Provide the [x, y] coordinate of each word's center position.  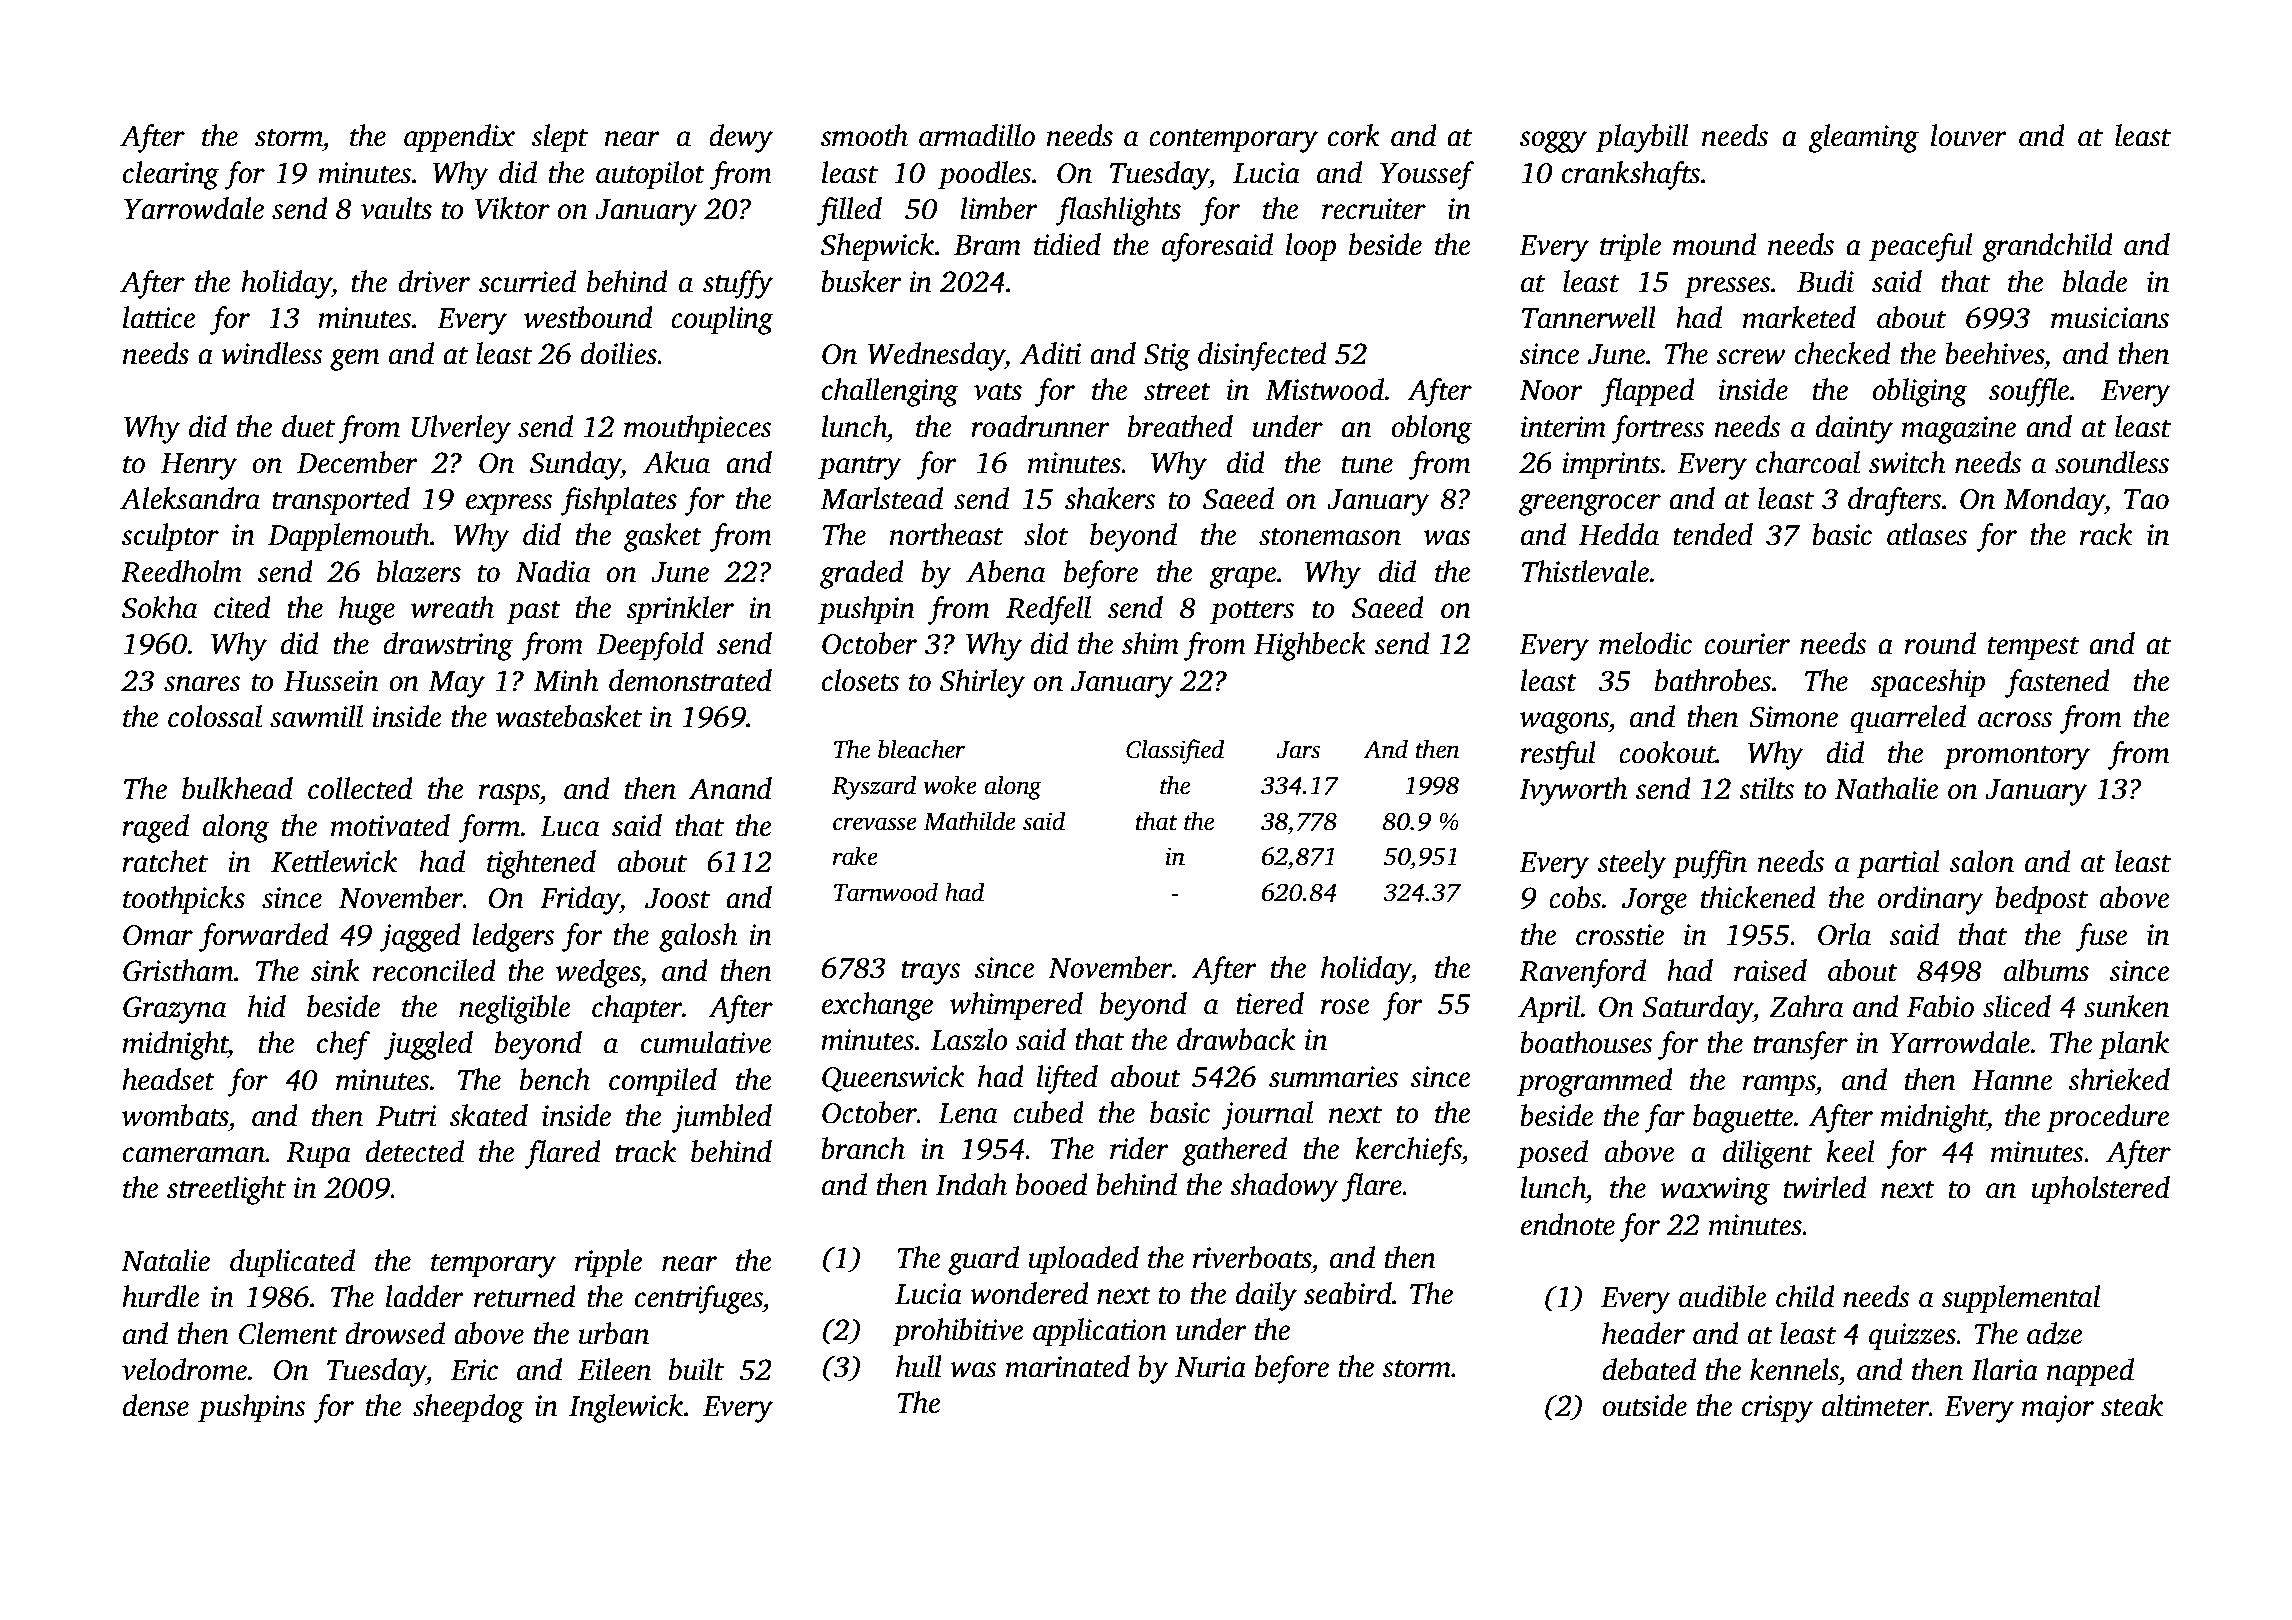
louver [1969, 135]
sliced [2017, 1006]
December [357, 462]
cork [1354, 135]
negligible [515, 1009]
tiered [1270, 1003]
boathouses [1586, 1042]
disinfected [1262, 356]
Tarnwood [886, 892]
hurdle [161, 1296]
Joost [677, 898]
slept [559, 138]
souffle [2029, 392]
